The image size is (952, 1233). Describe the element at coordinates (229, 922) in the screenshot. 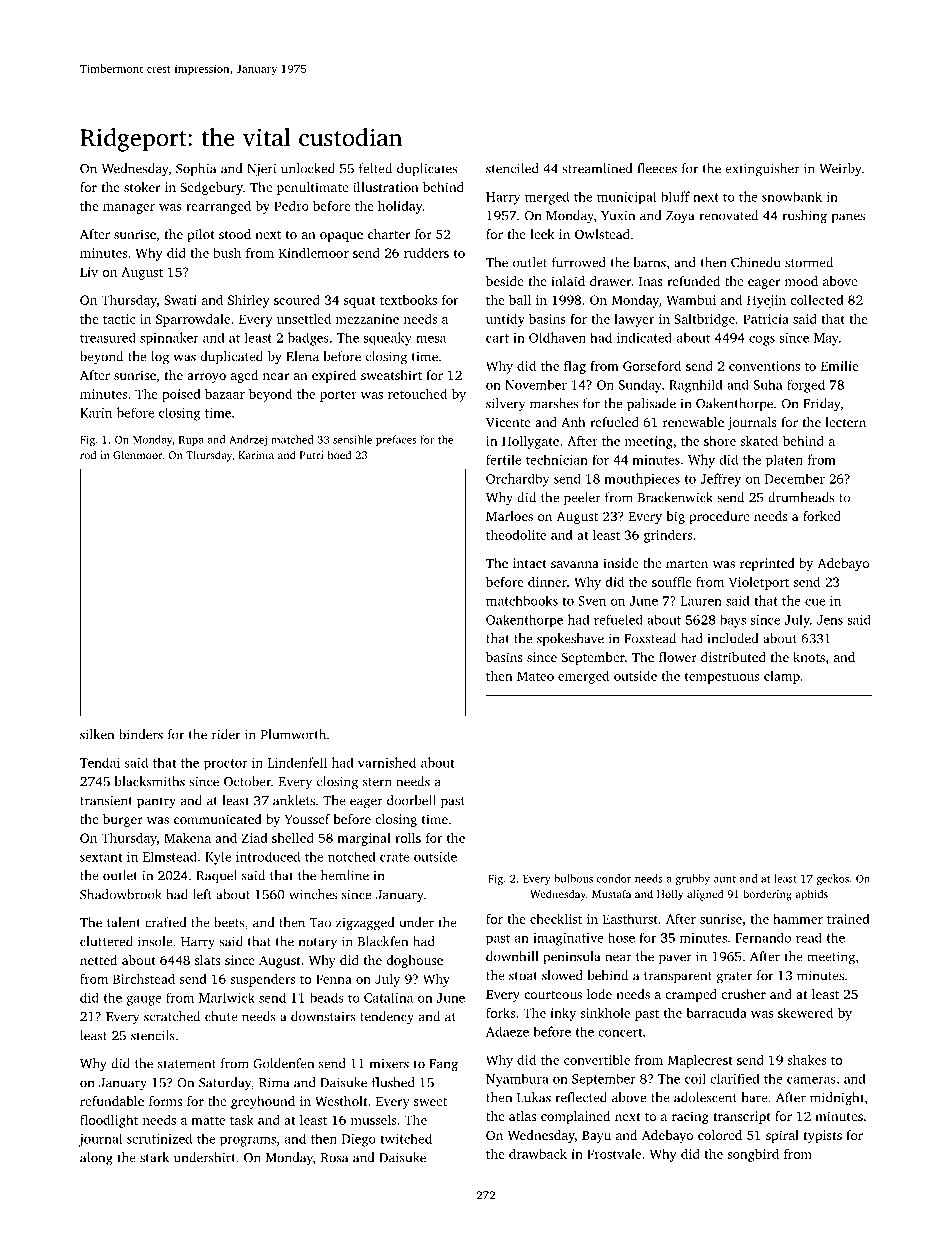

I see `beets` at that location.
